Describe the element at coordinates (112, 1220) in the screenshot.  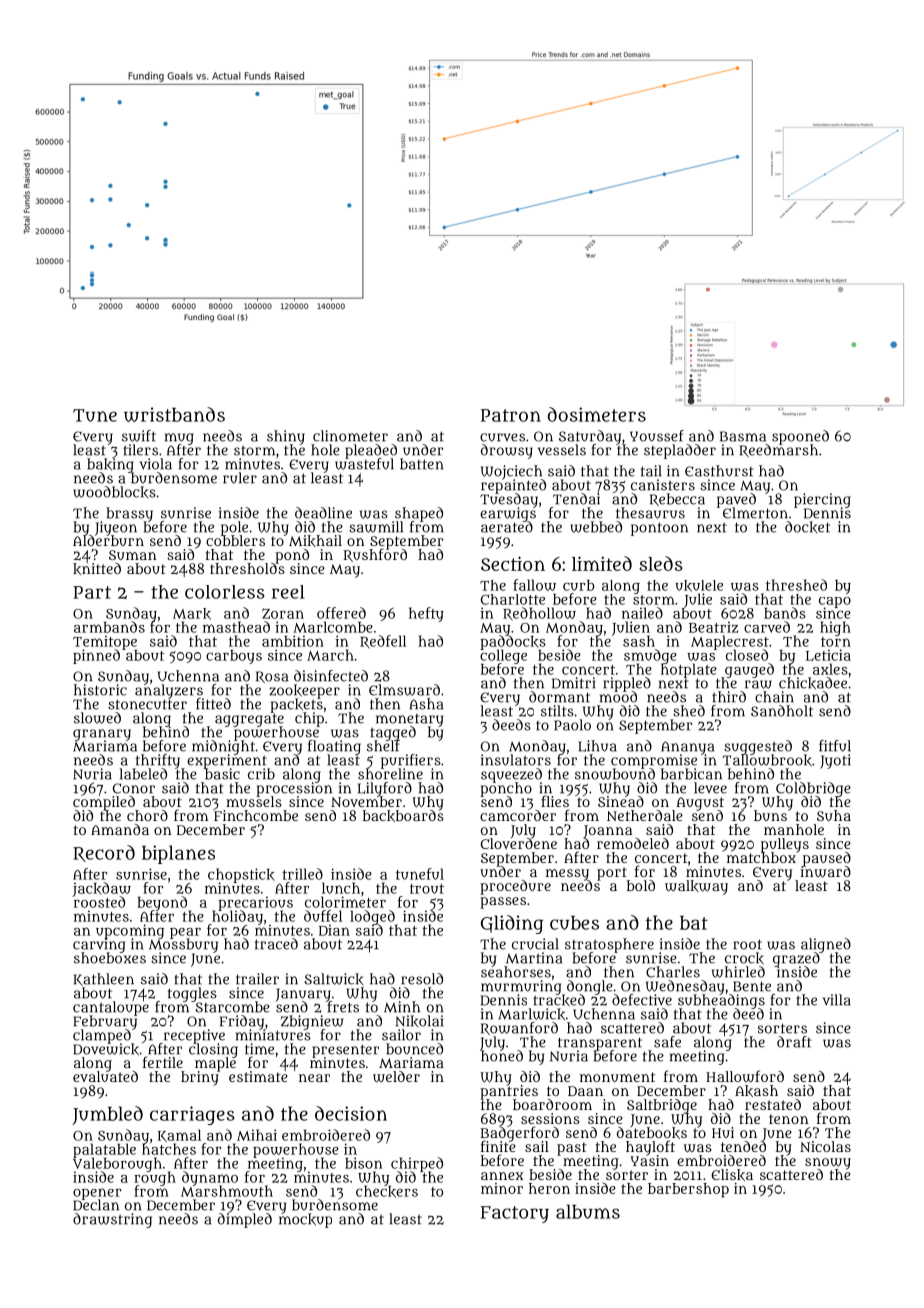
I see `drawstring` at that location.
